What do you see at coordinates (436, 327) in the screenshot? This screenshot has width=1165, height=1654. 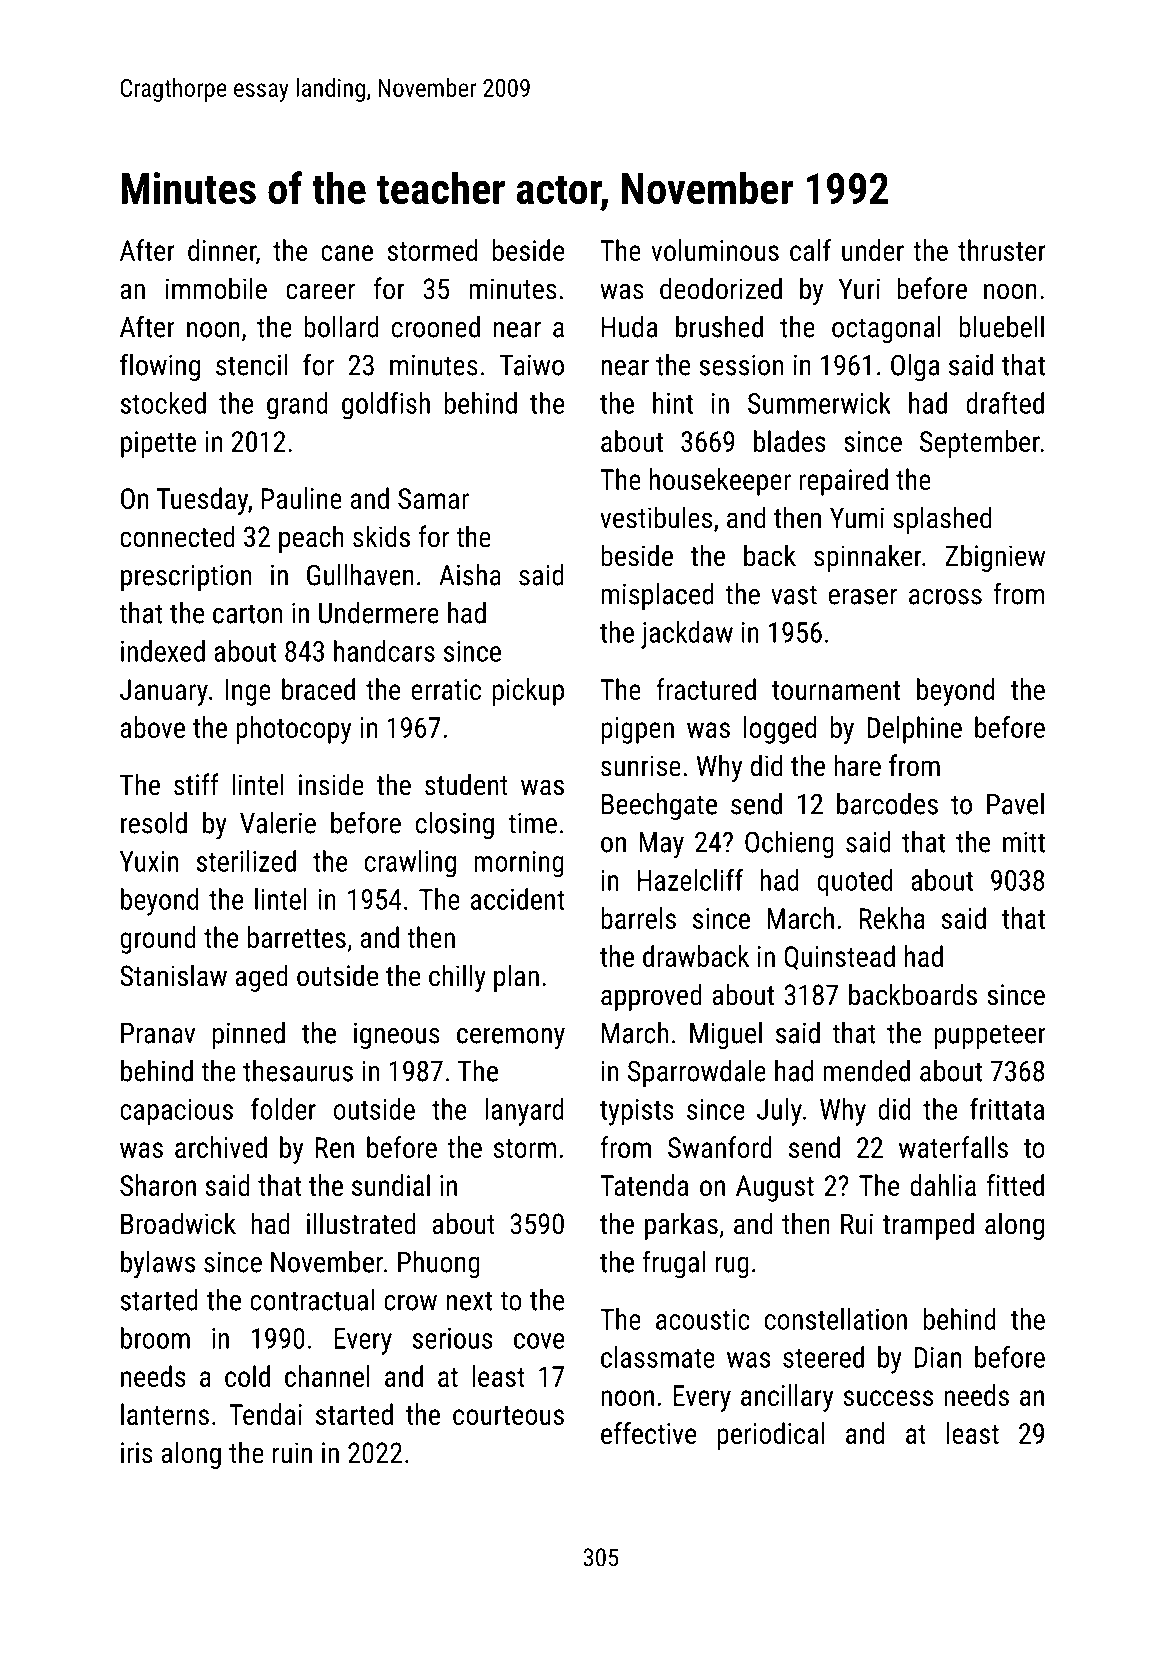 I see `crooned` at bounding box center [436, 327].
